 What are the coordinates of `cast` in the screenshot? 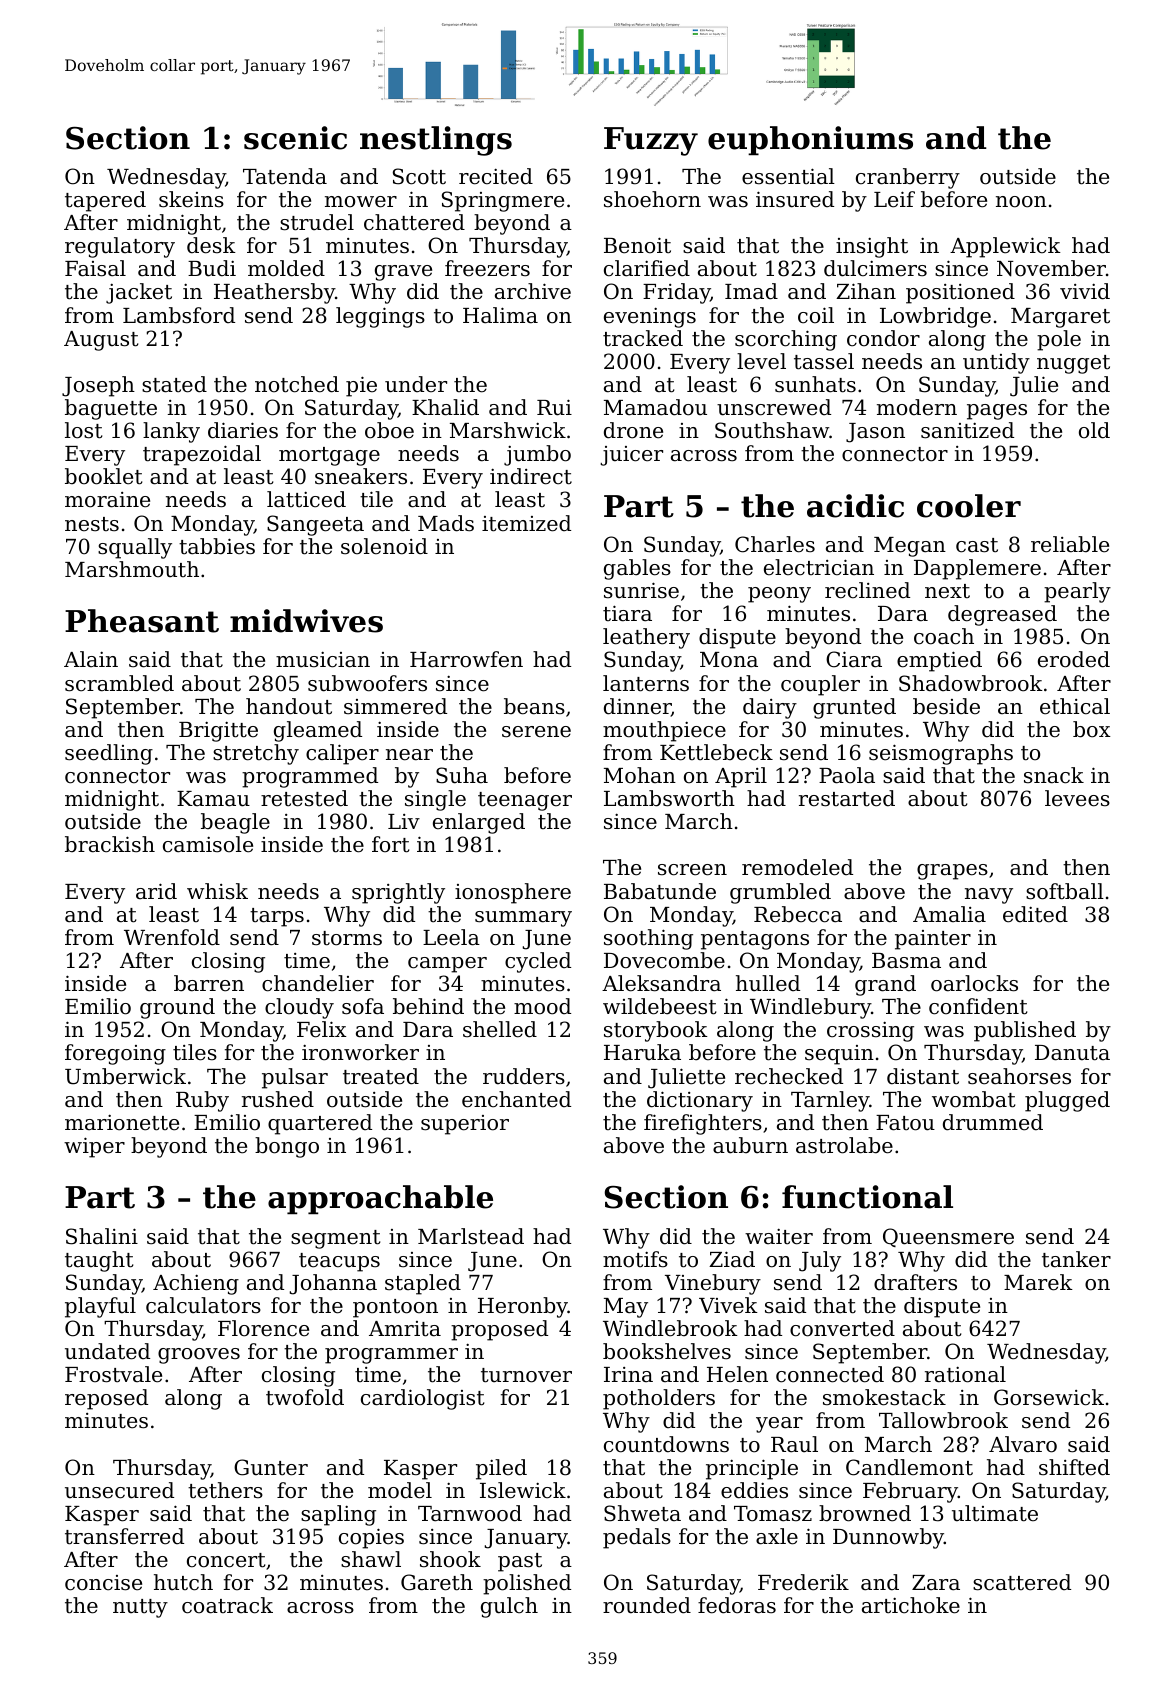 It's located at (977, 545).
